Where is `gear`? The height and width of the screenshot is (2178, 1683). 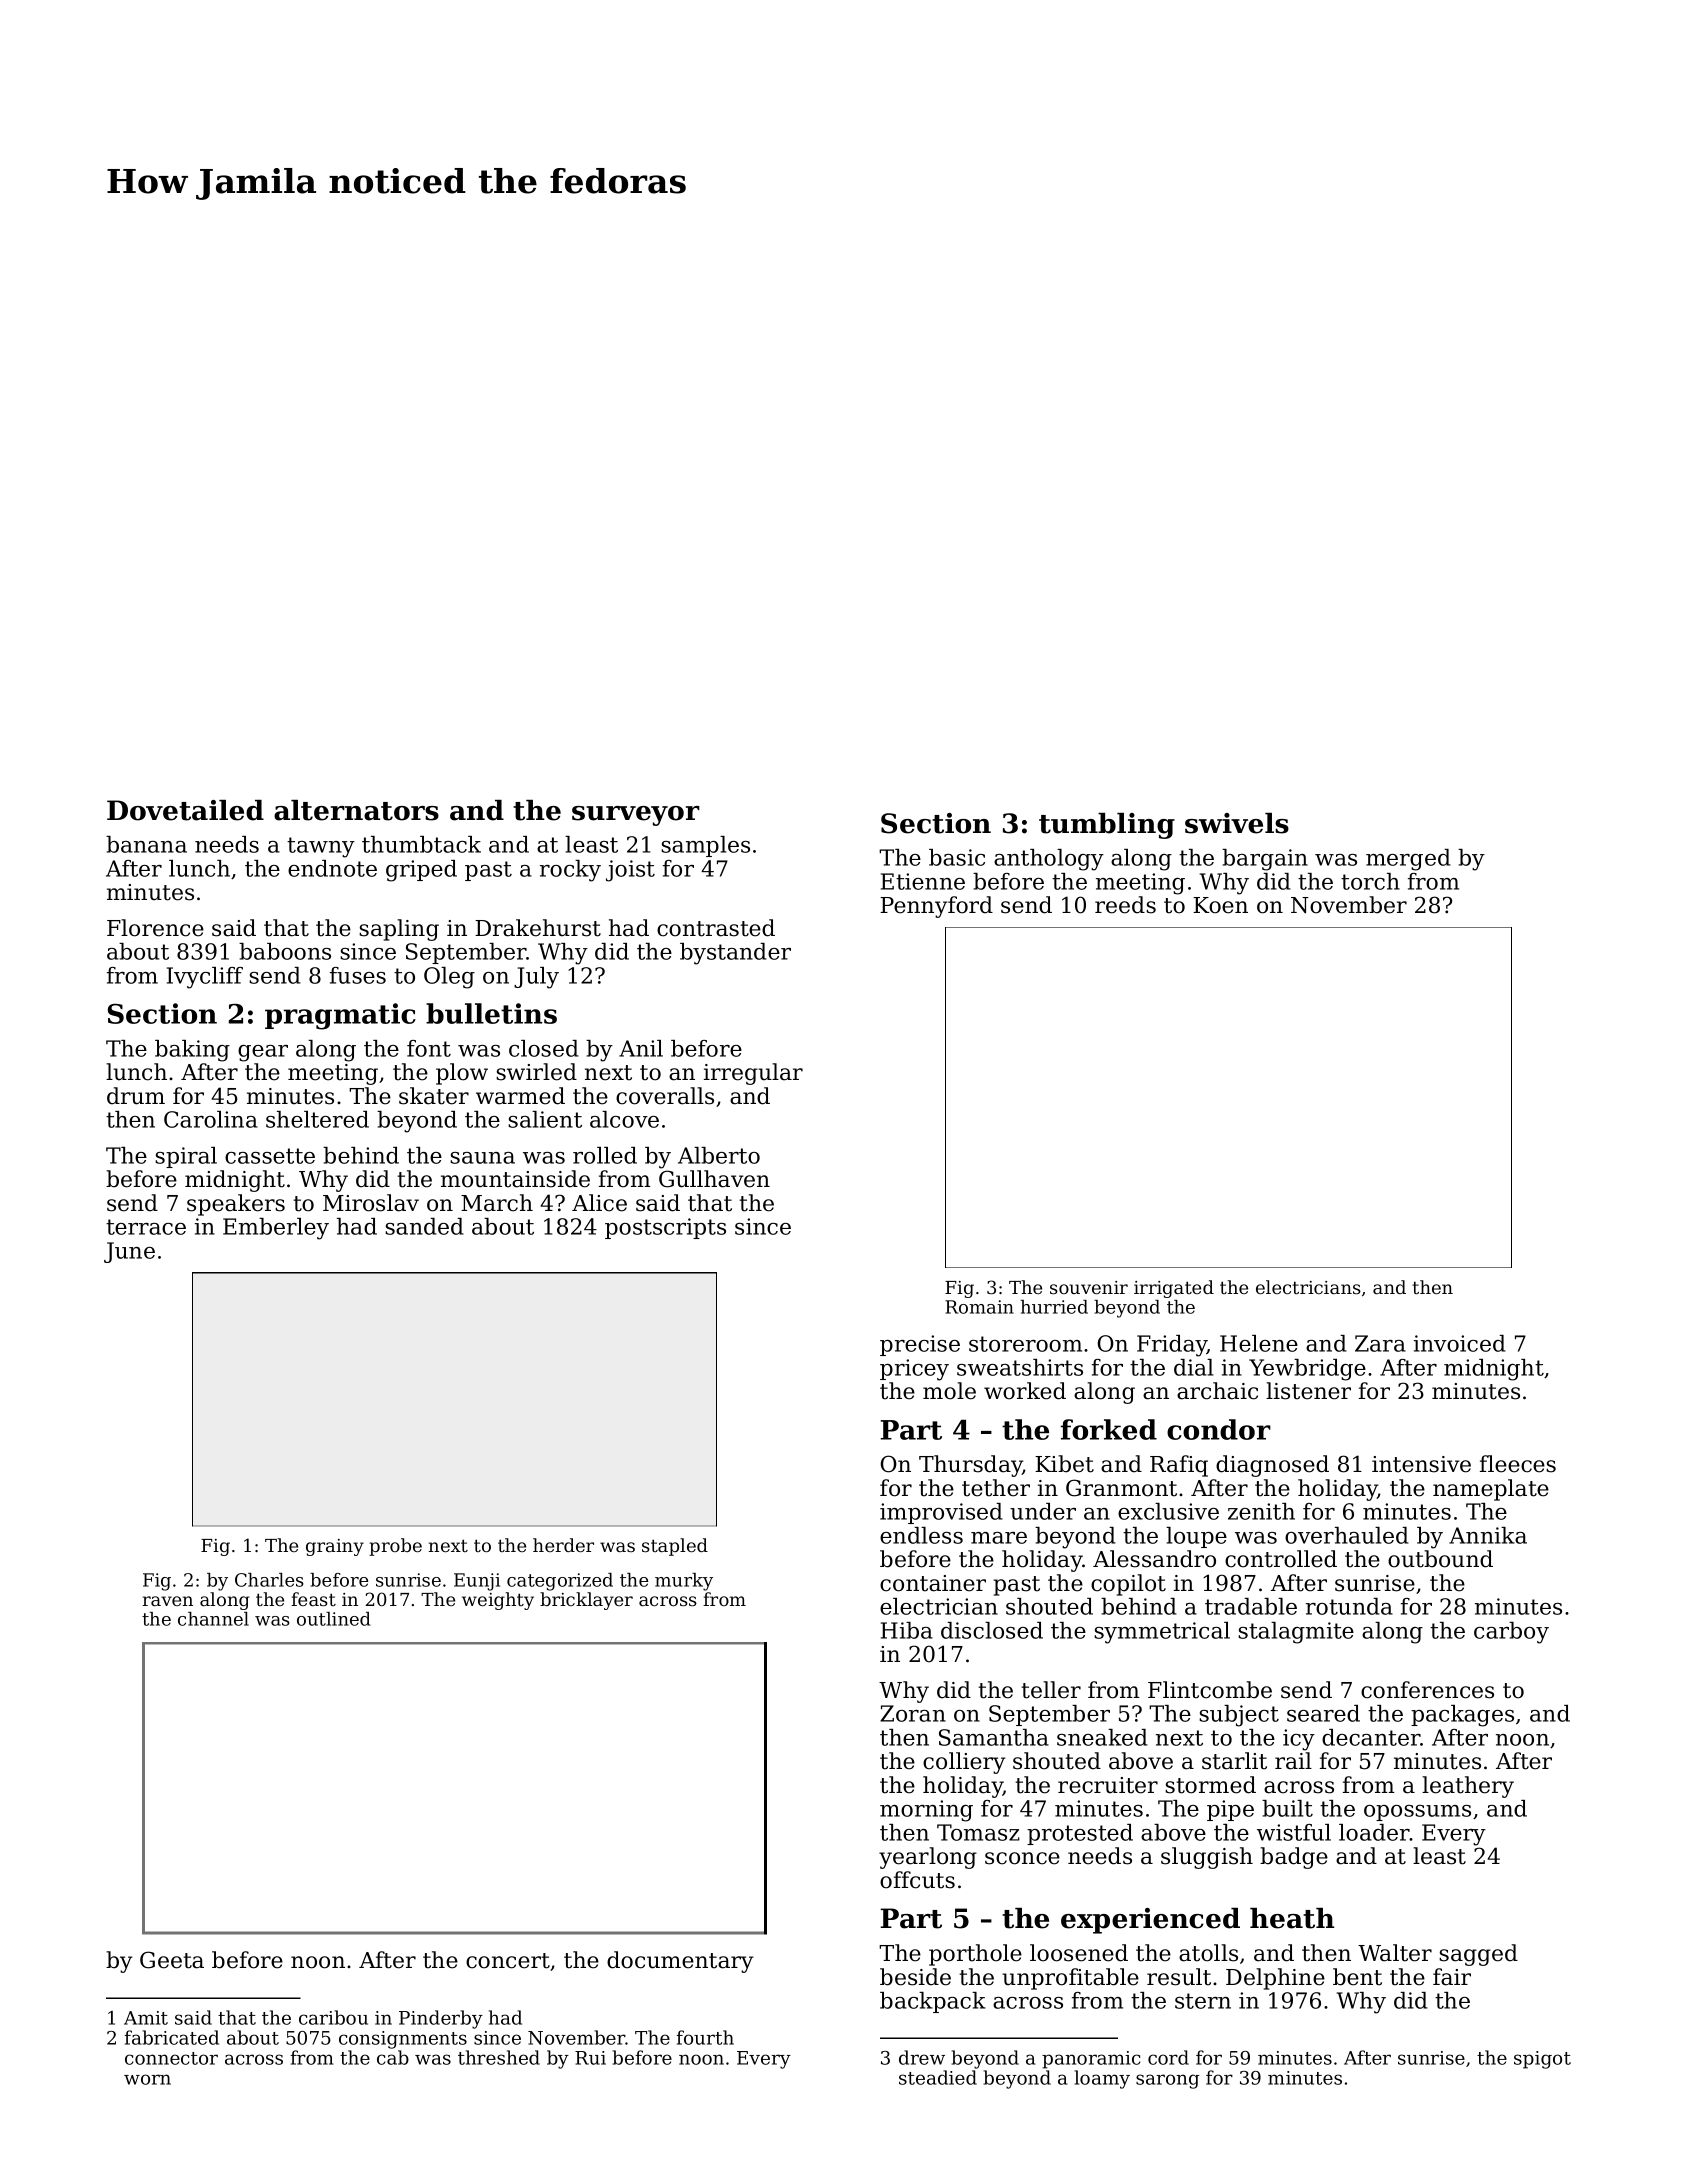
gear is located at coordinates (263, 1053).
